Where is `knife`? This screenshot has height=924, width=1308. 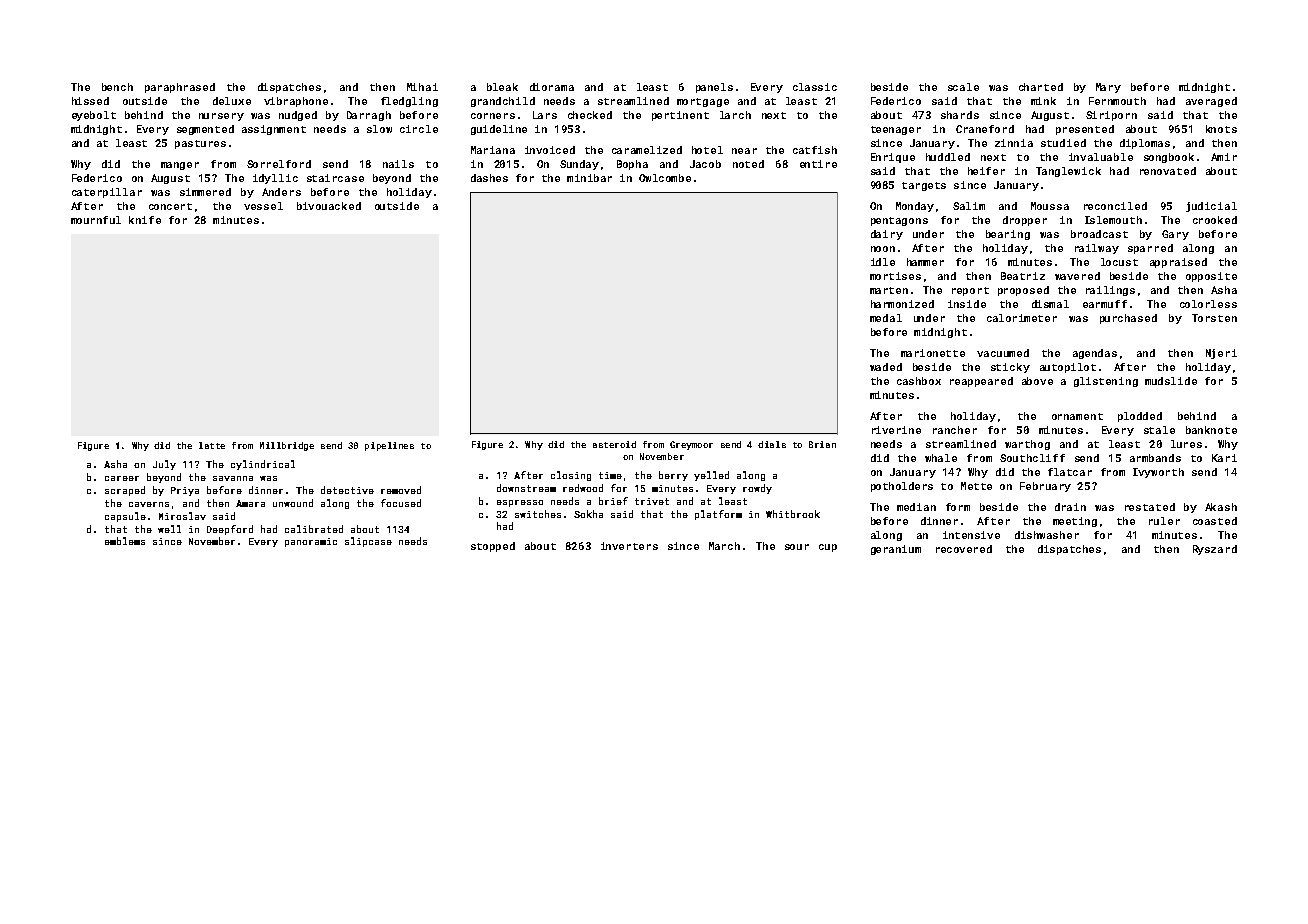
knife is located at coordinates (145, 220).
